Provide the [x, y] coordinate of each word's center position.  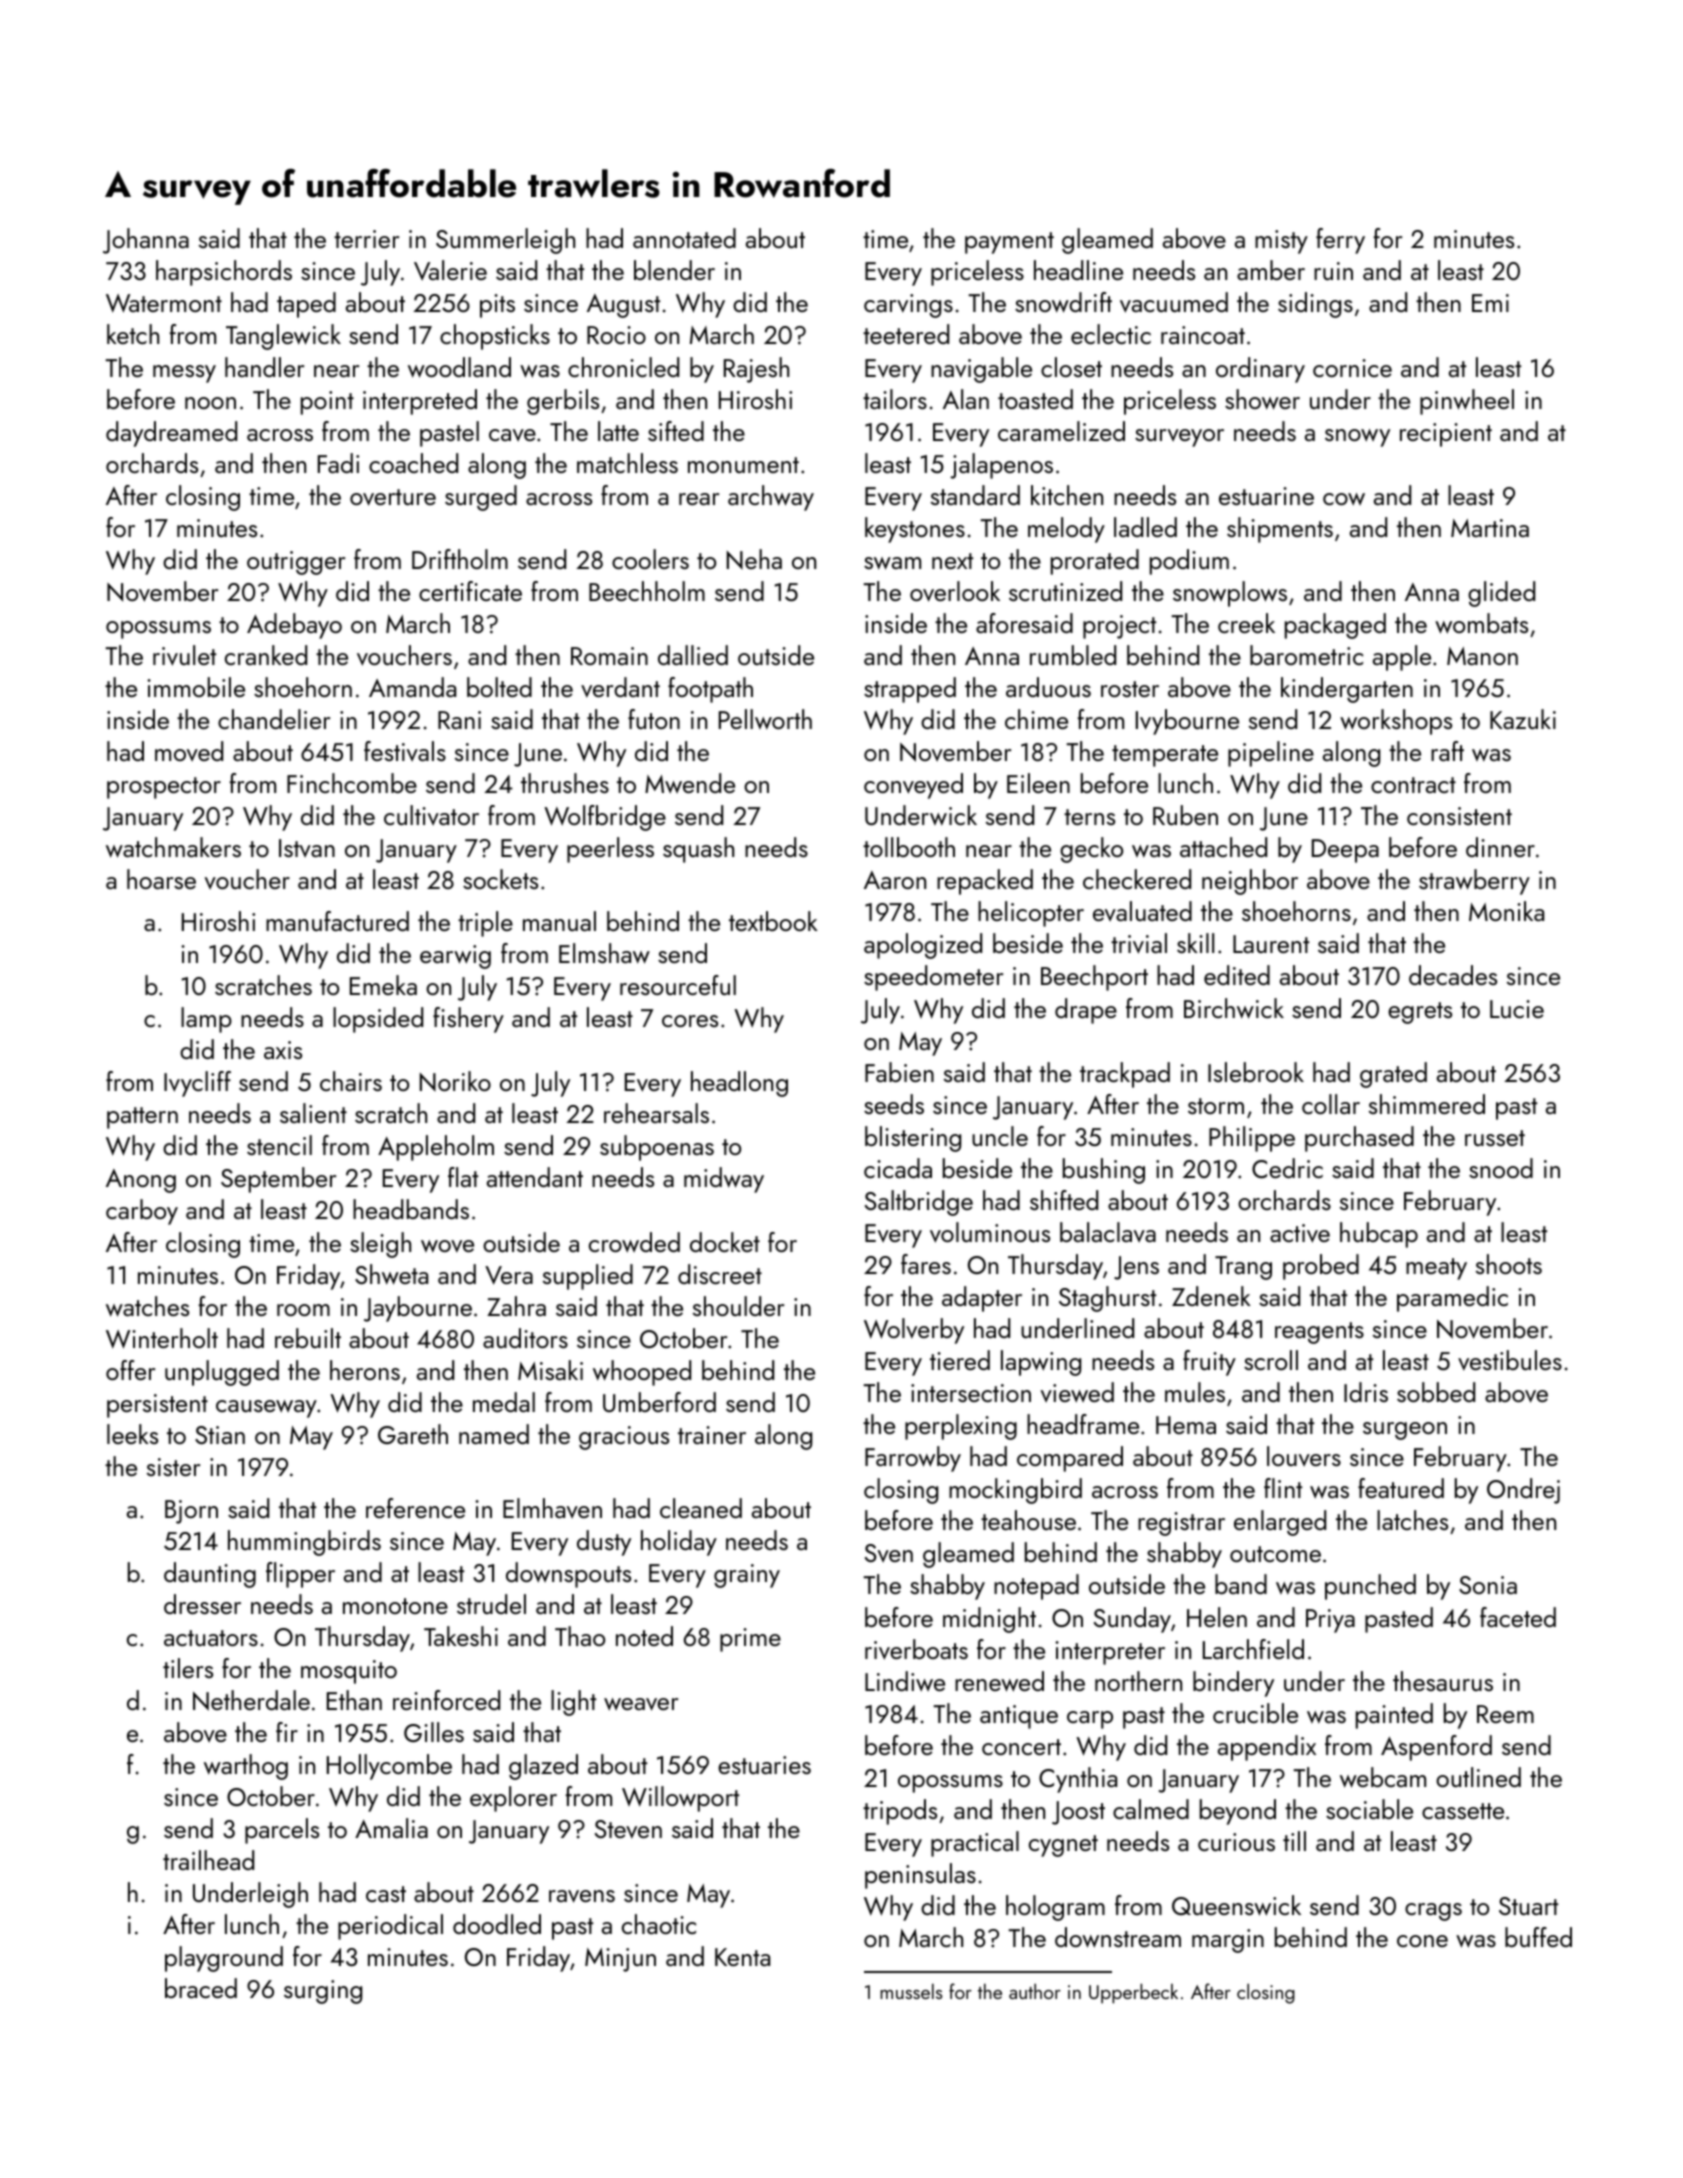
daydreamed [171, 434]
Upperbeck [1133, 1993]
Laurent [1271, 944]
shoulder [738, 1306]
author [1035, 1991]
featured [1401, 1488]
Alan [966, 399]
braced [201, 1988]
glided [1501, 594]
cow [1344, 499]
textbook [773, 921]
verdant [620, 687]
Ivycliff [197, 1084]
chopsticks [495, 337]
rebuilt [308, 1338]
